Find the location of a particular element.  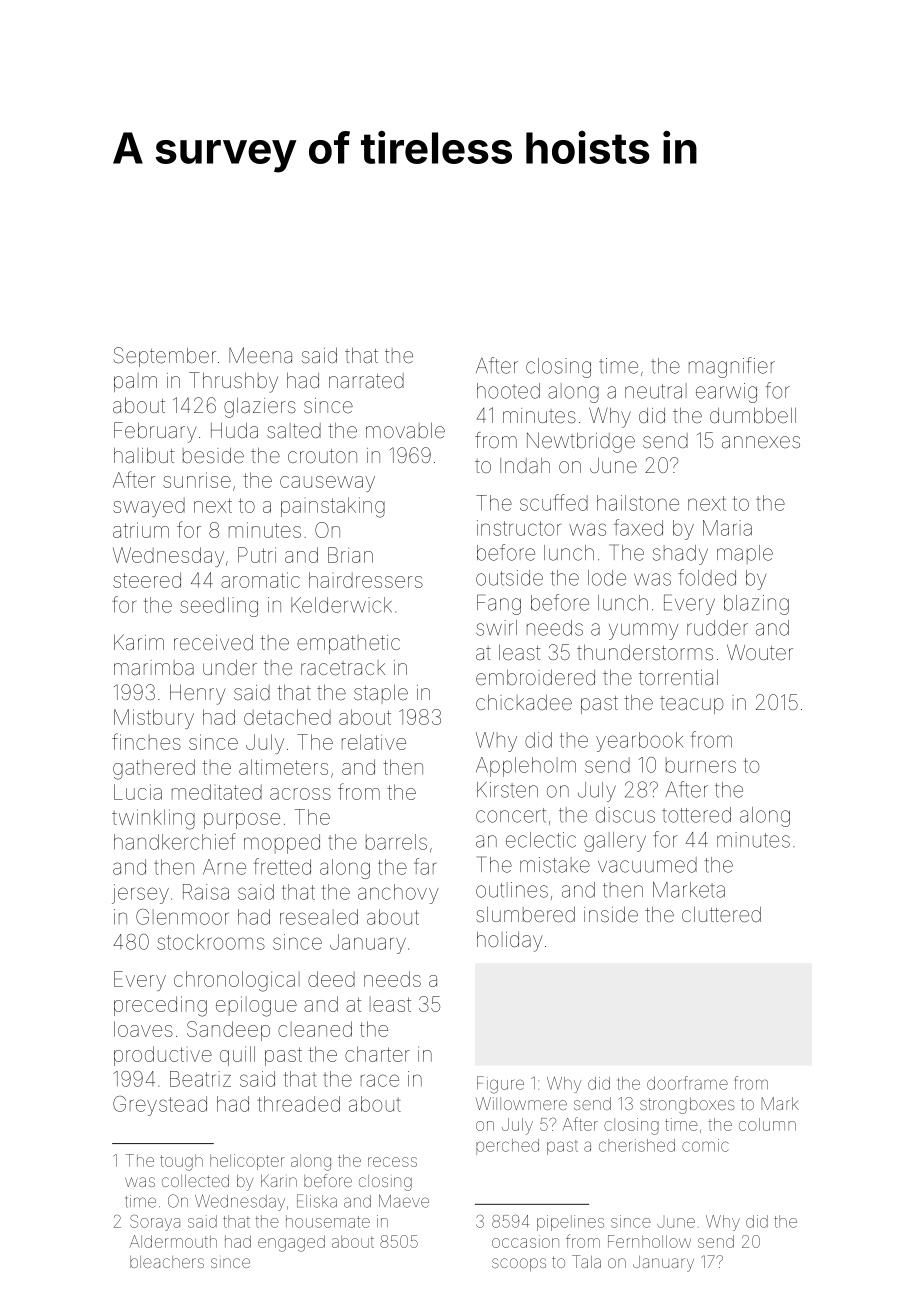

Indah is located at coordinates (525, 465).
